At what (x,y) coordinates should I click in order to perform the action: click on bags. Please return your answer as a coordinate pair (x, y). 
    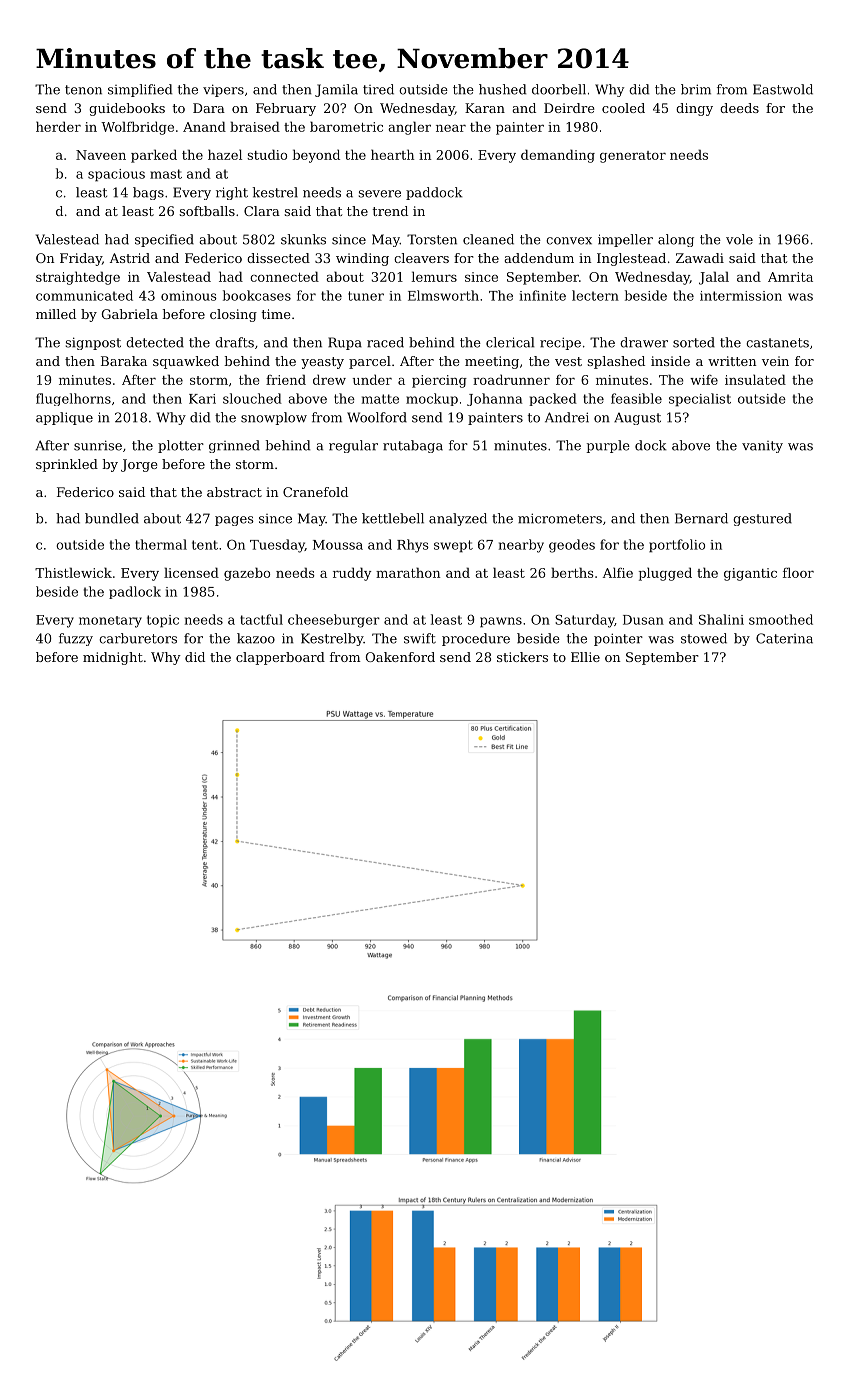
    Looking at the image, I should click on (148, 193).
